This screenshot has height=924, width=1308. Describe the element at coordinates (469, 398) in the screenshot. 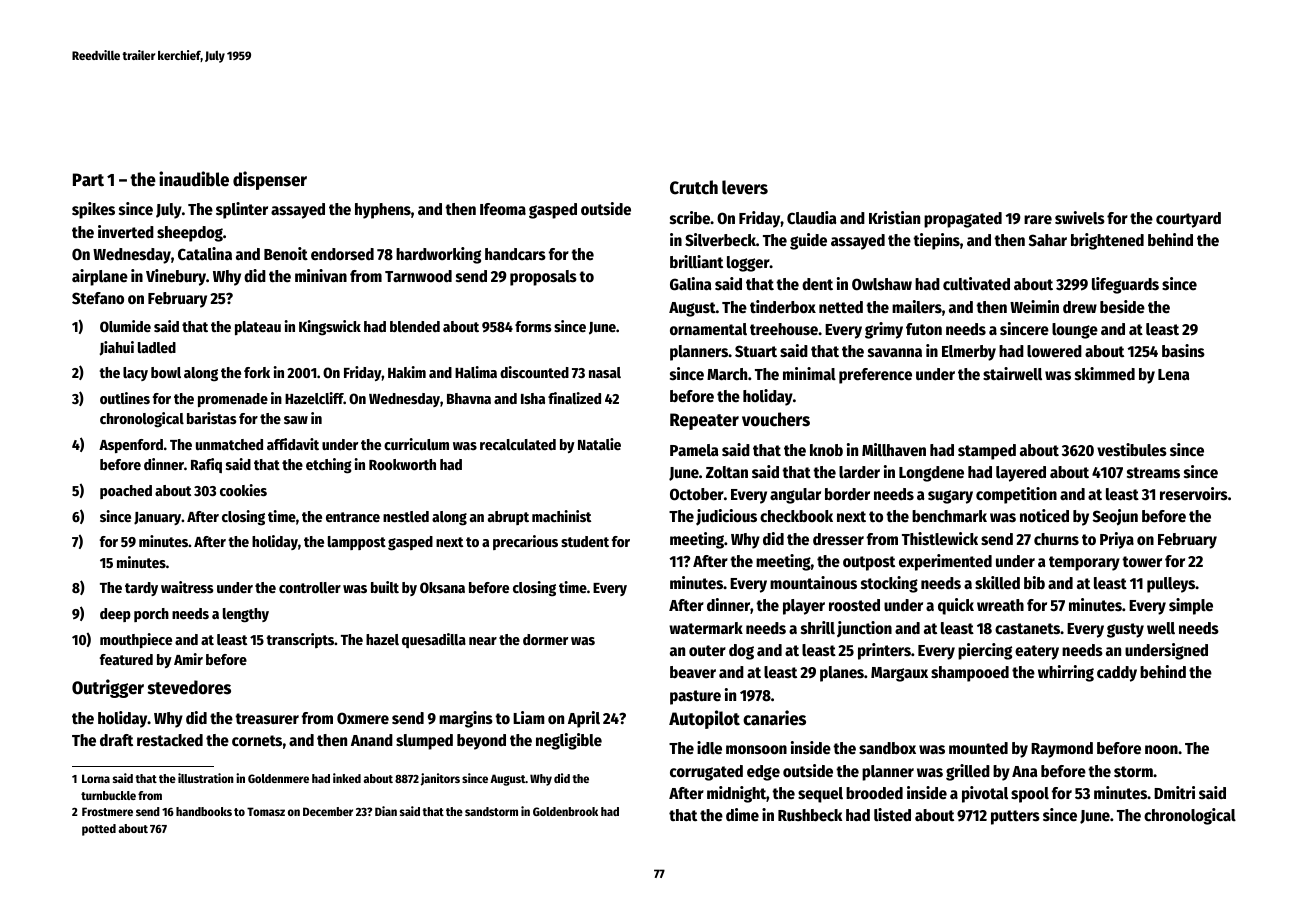

I see `Bhavna` at that location.
